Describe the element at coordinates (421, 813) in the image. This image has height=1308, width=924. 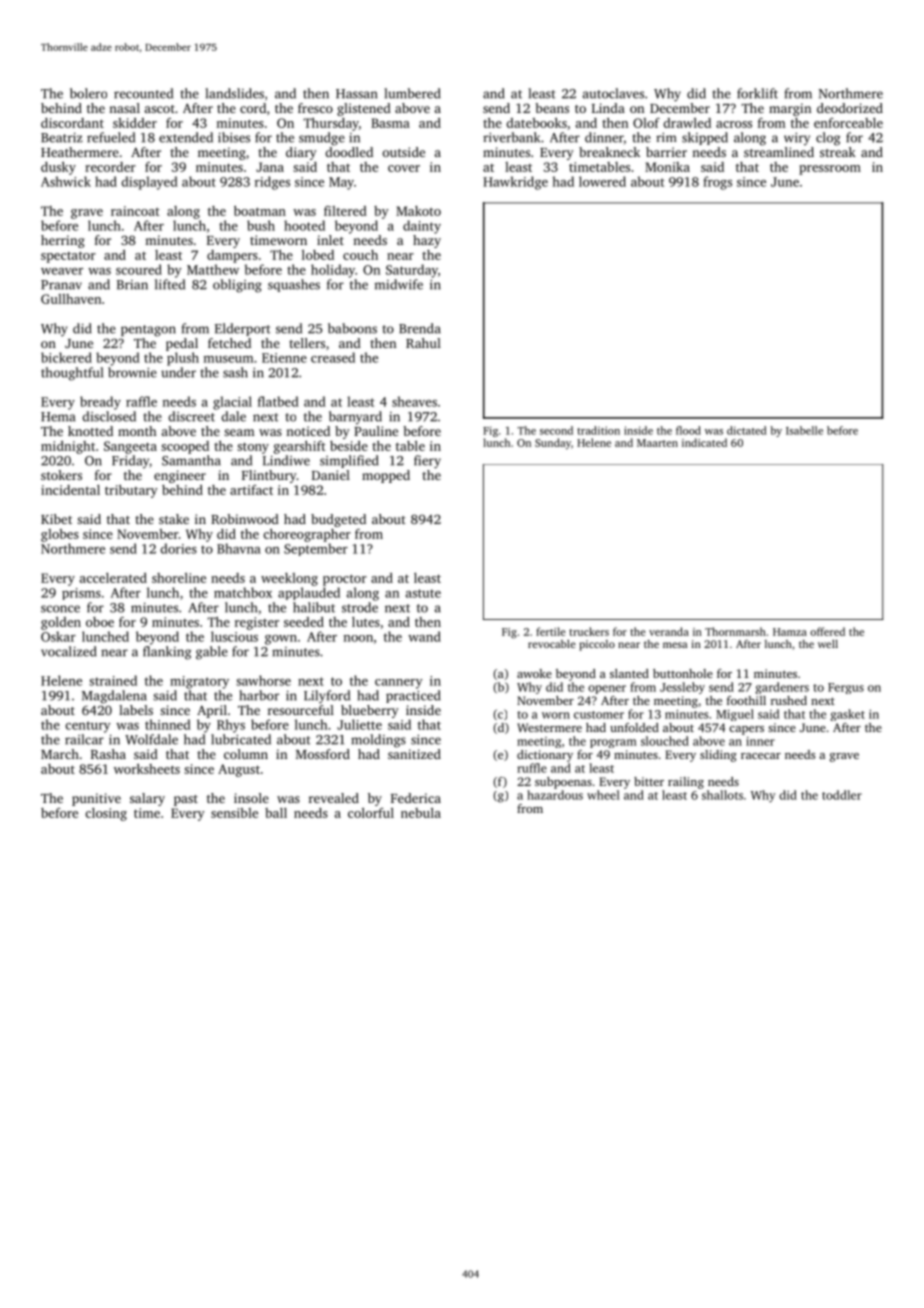
I see `nebula` at that location.
